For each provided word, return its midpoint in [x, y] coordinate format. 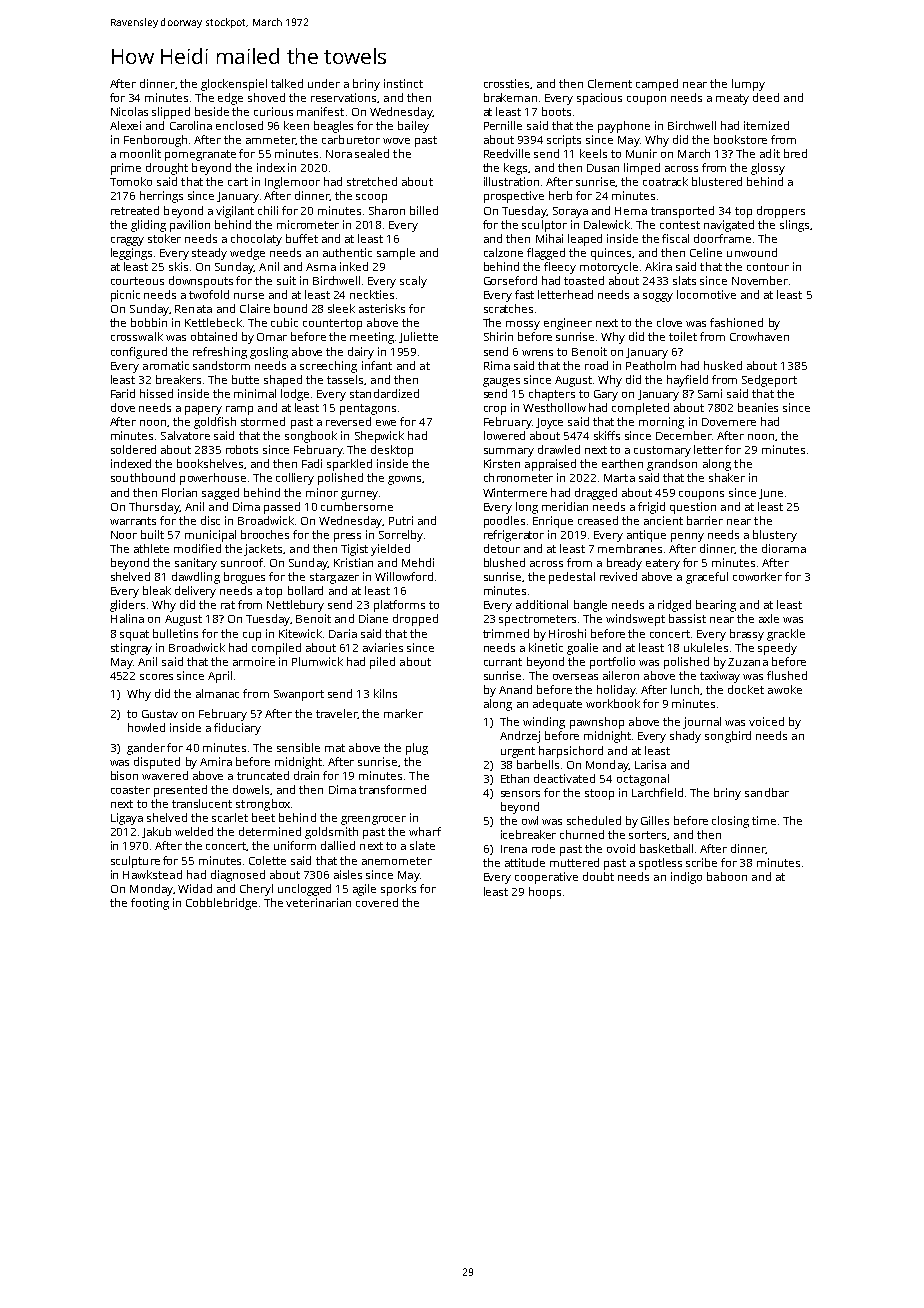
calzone [503, 252]
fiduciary [237, 729]
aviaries [383, 647]
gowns [404, 480]
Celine [706, 252]
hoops [545, 893]
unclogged [304, 890]
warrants [133, 521]
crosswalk [137, 336]
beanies [758, 407]
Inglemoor [292, 183]
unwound [752, 252]
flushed [787, 675]
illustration [511, 181]
